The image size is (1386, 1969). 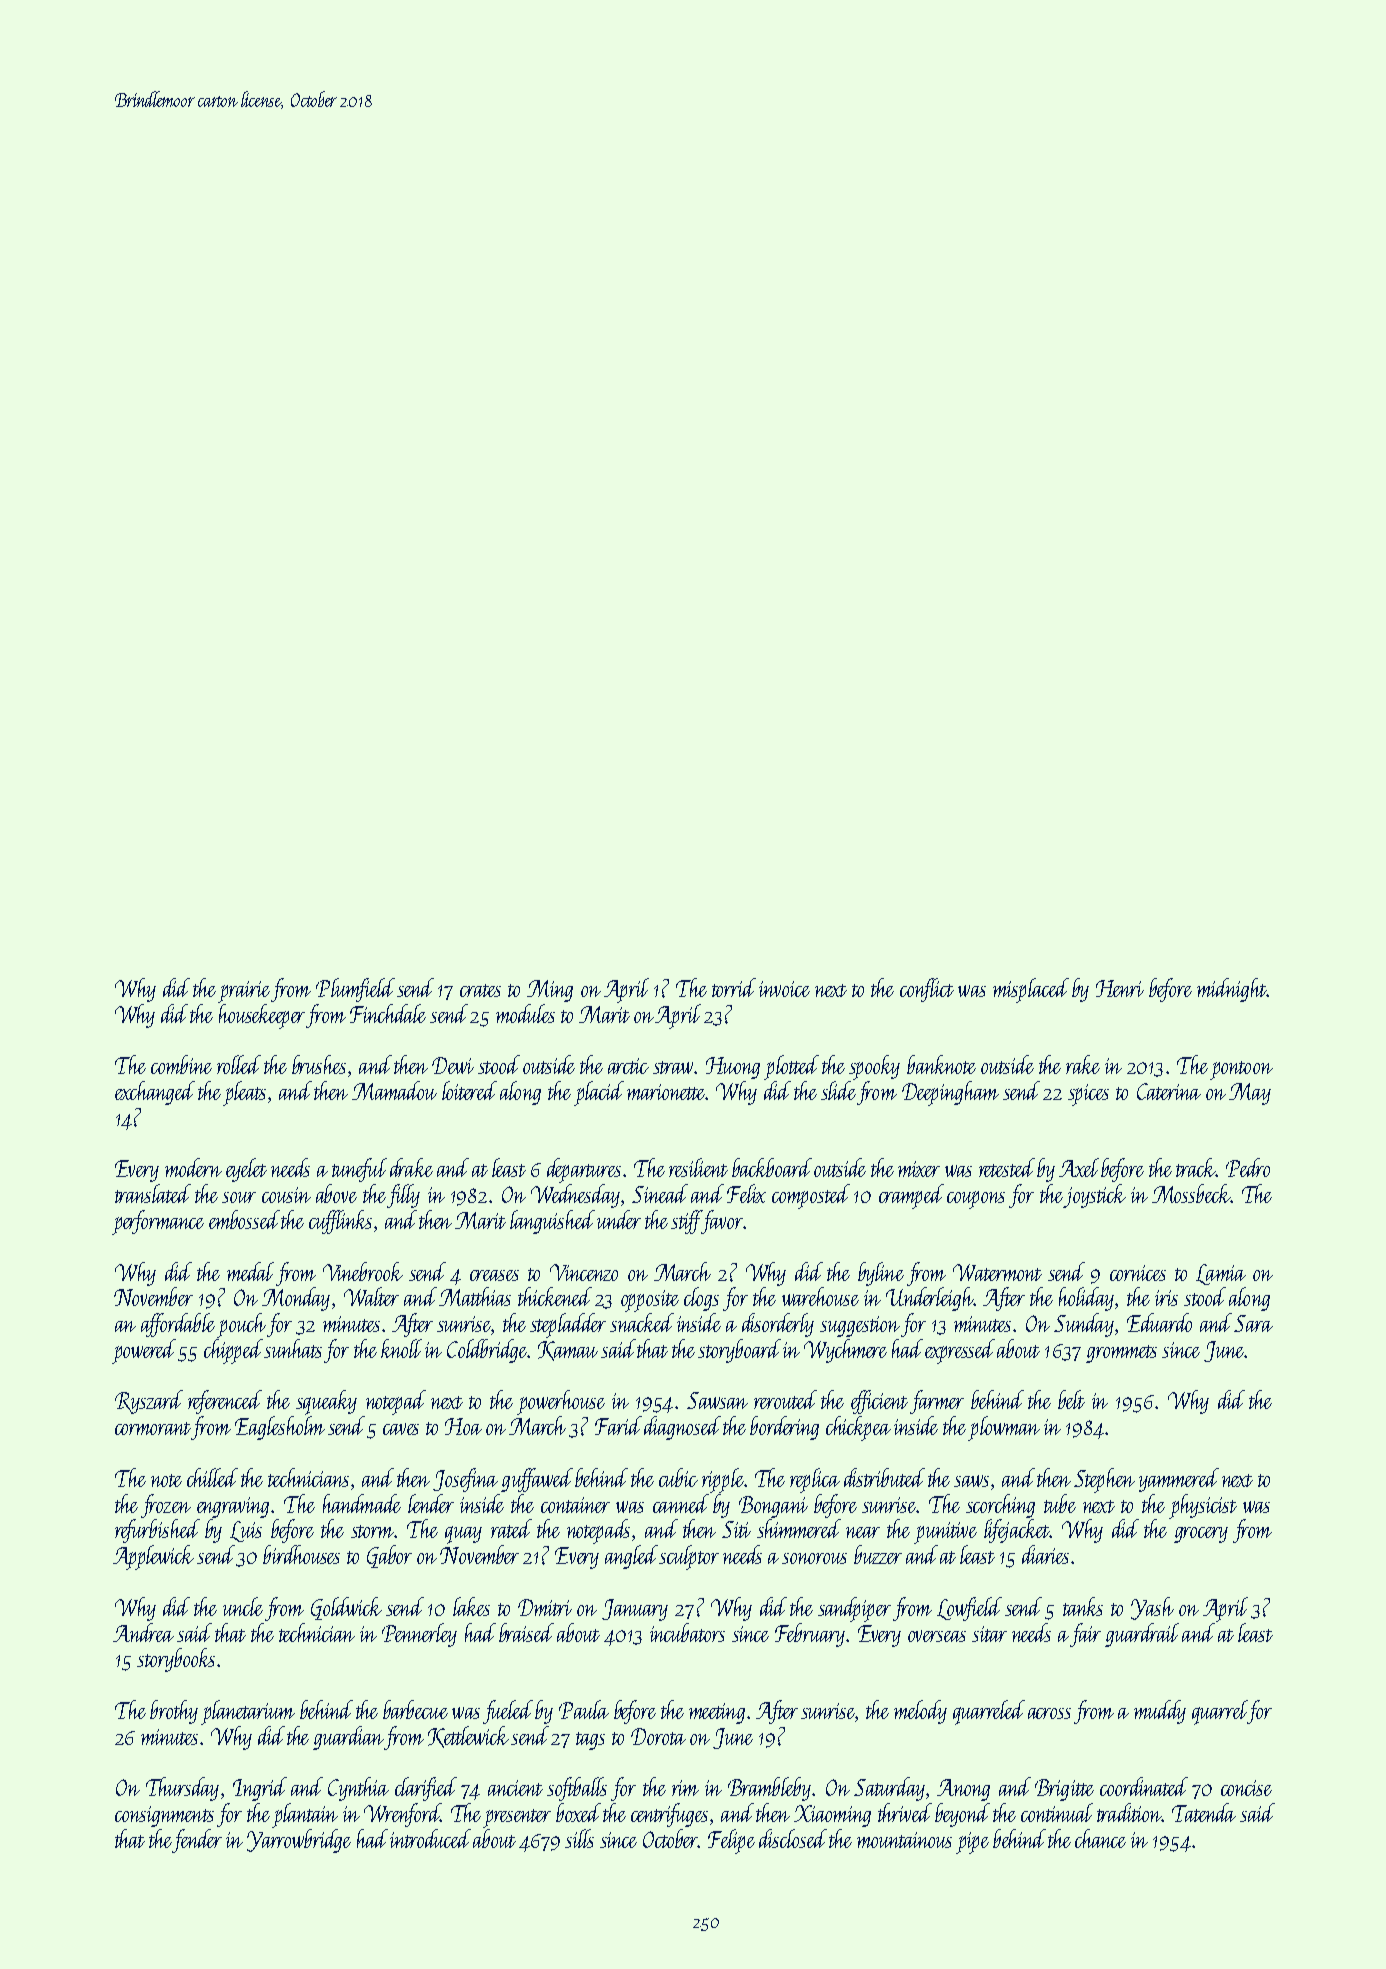 I want to click on spooky, so click(x=874, y=1067).
